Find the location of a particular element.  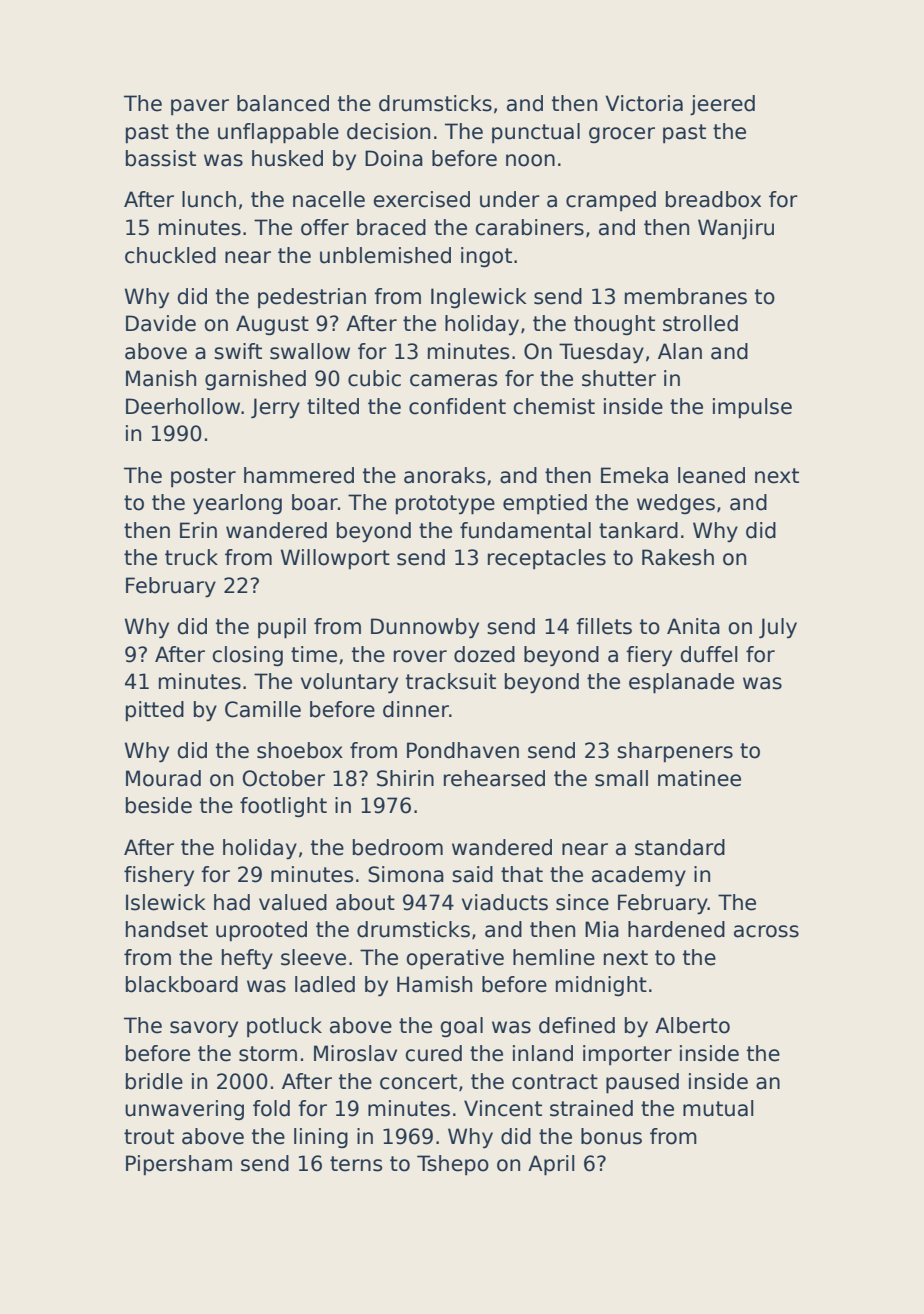

pitted is located at coordinates (155, 711).
